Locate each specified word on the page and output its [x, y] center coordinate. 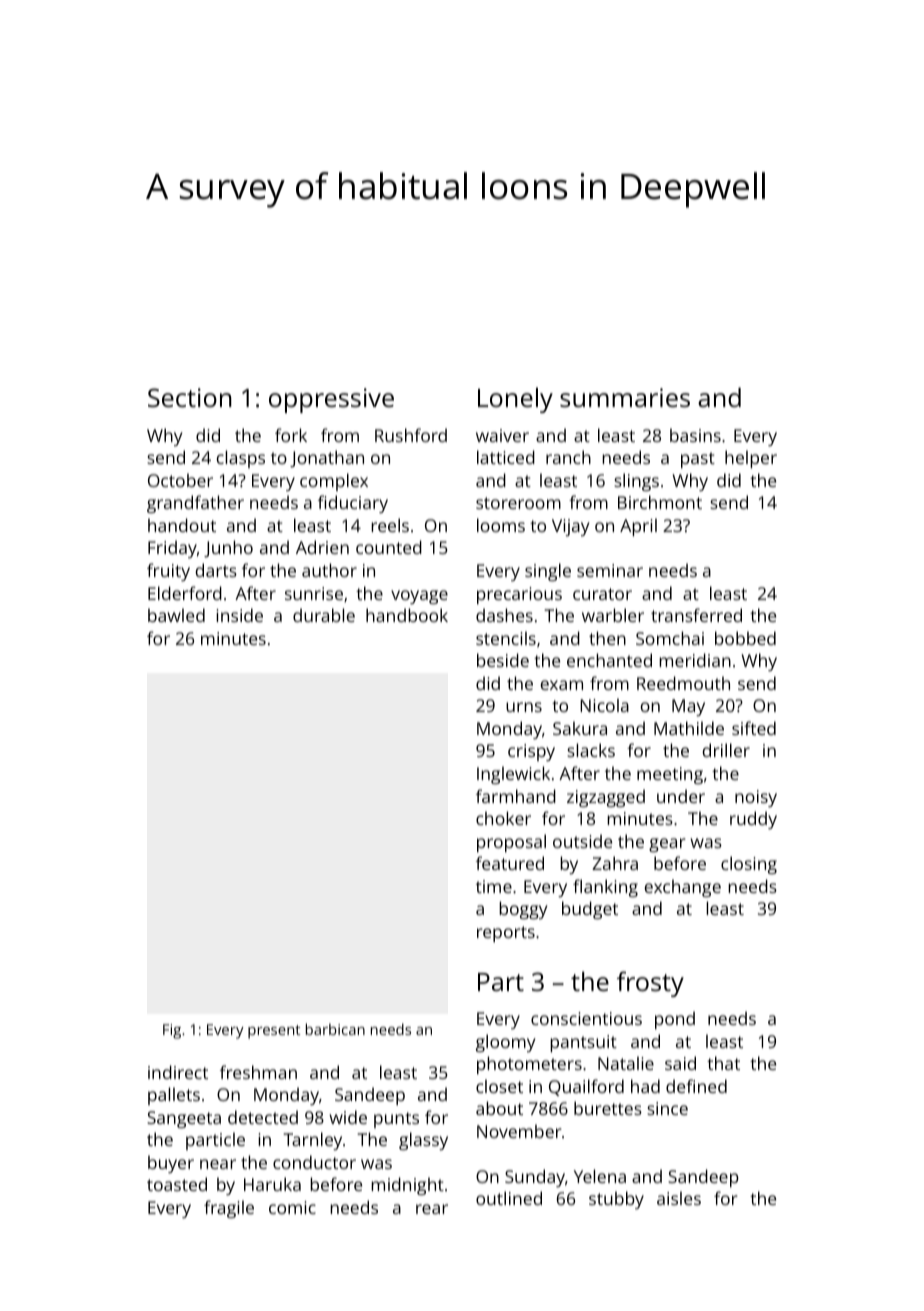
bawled [176, 615]
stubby [616, 1200]
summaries [625, 397]
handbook [407, 615]
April [638, 527]
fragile [229, 1209]
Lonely [515, 400]
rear [432, 1209]
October [180, 480]
